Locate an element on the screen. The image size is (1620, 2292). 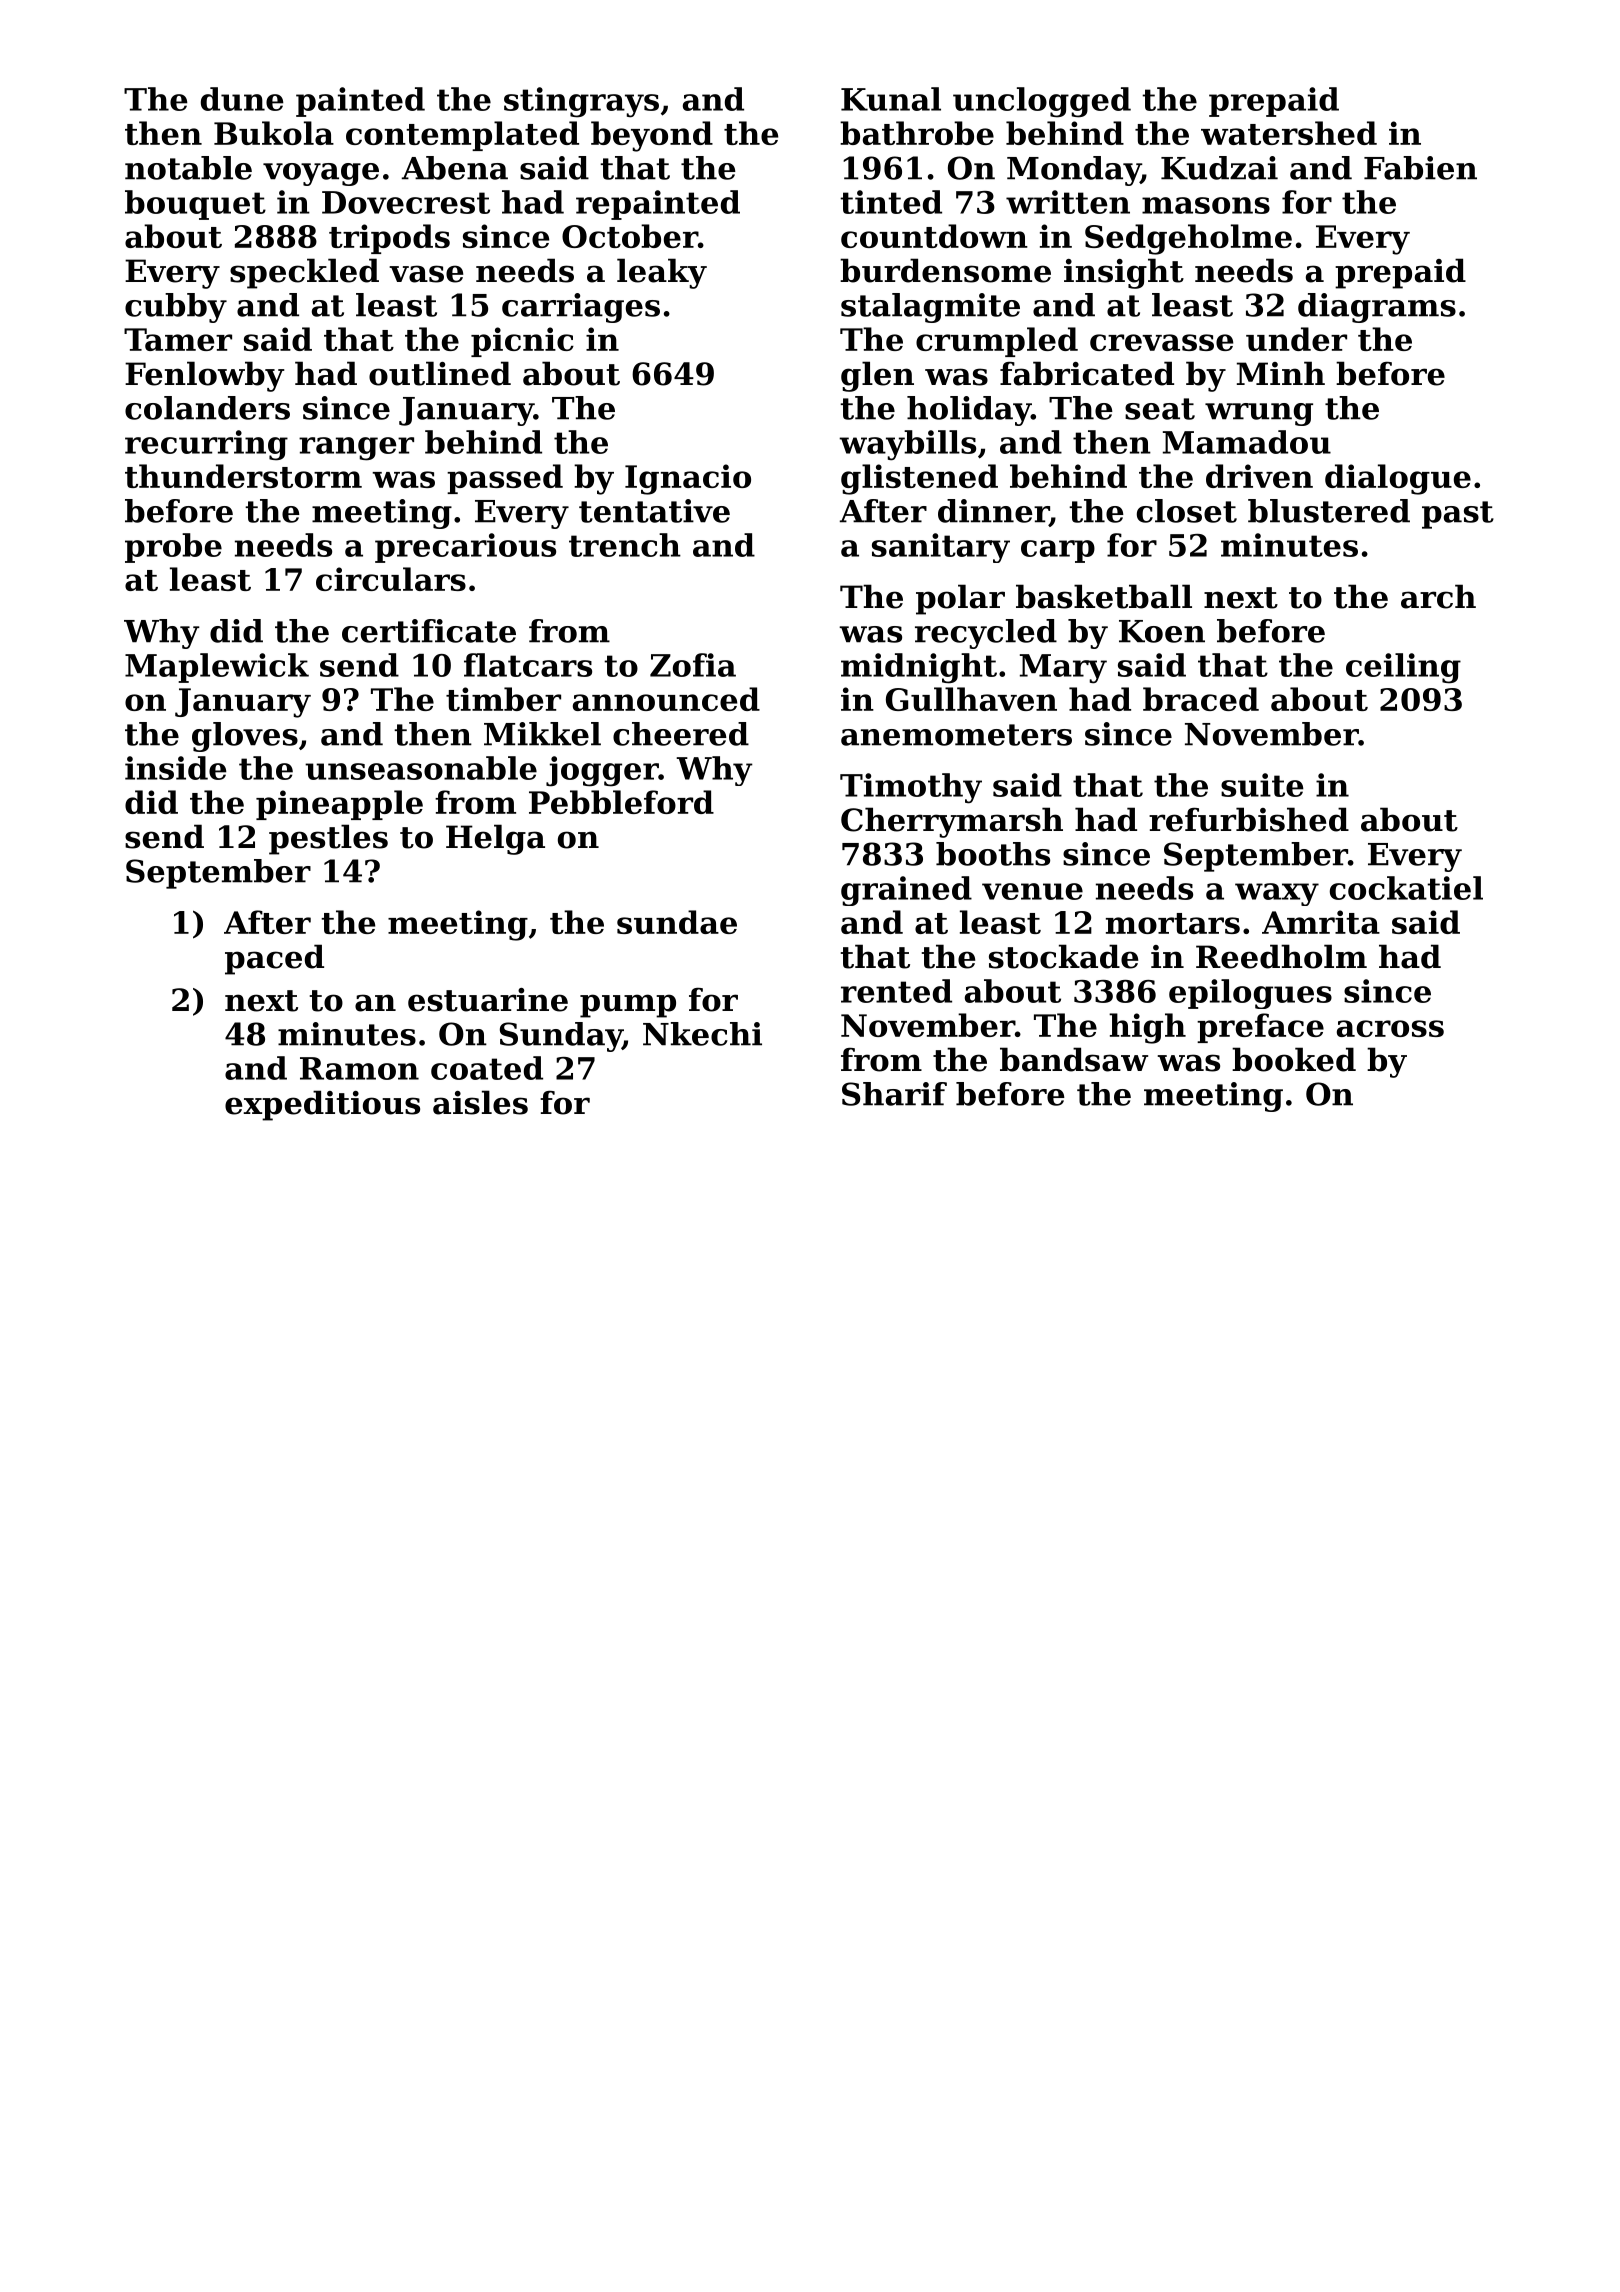
glistened is located at coordinates (919, 479).
